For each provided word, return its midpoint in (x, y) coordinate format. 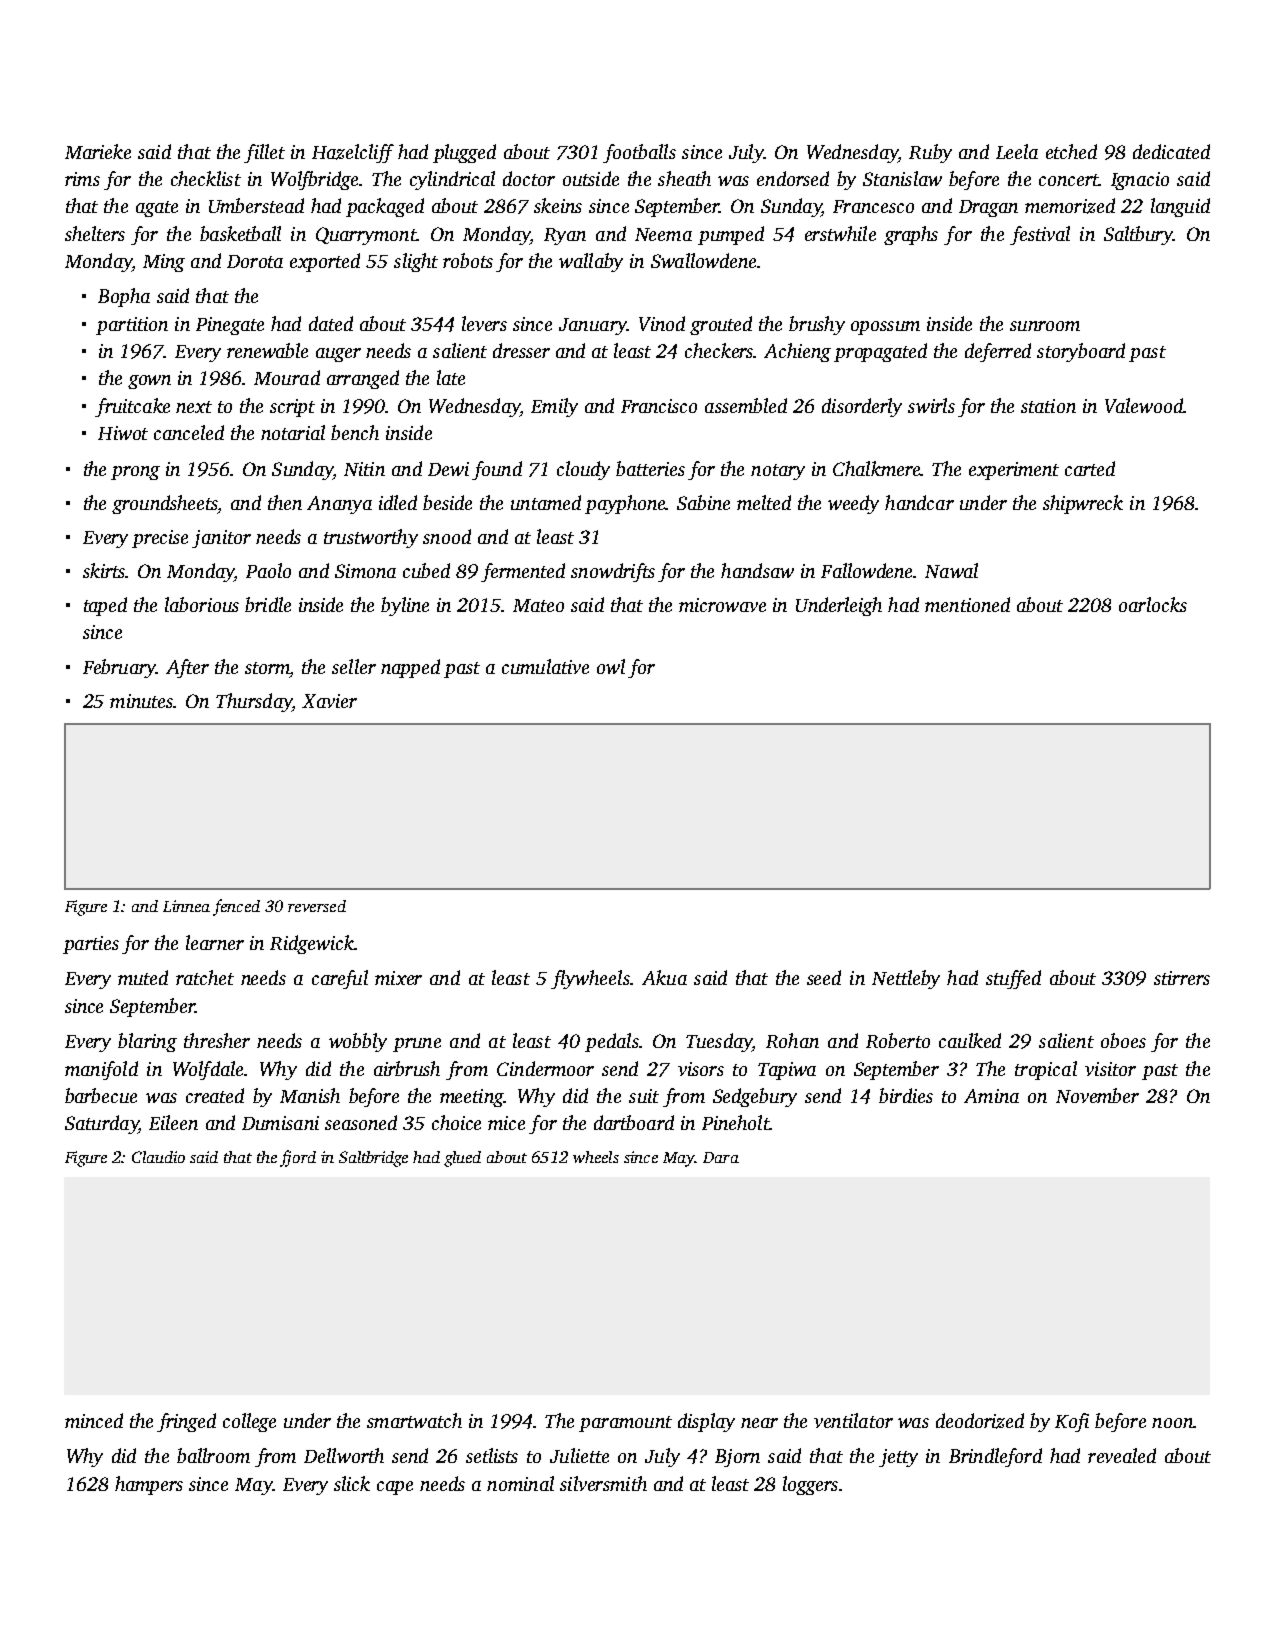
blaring (147, 1042)
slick (352, 1483)
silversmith (603, 1483)
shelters (95, 233)
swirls (931, 405)
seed (824, 977)
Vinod (662, 323)
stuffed (1013, 979)
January (593, 326)
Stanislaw (902, 178)
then (285, 502)
